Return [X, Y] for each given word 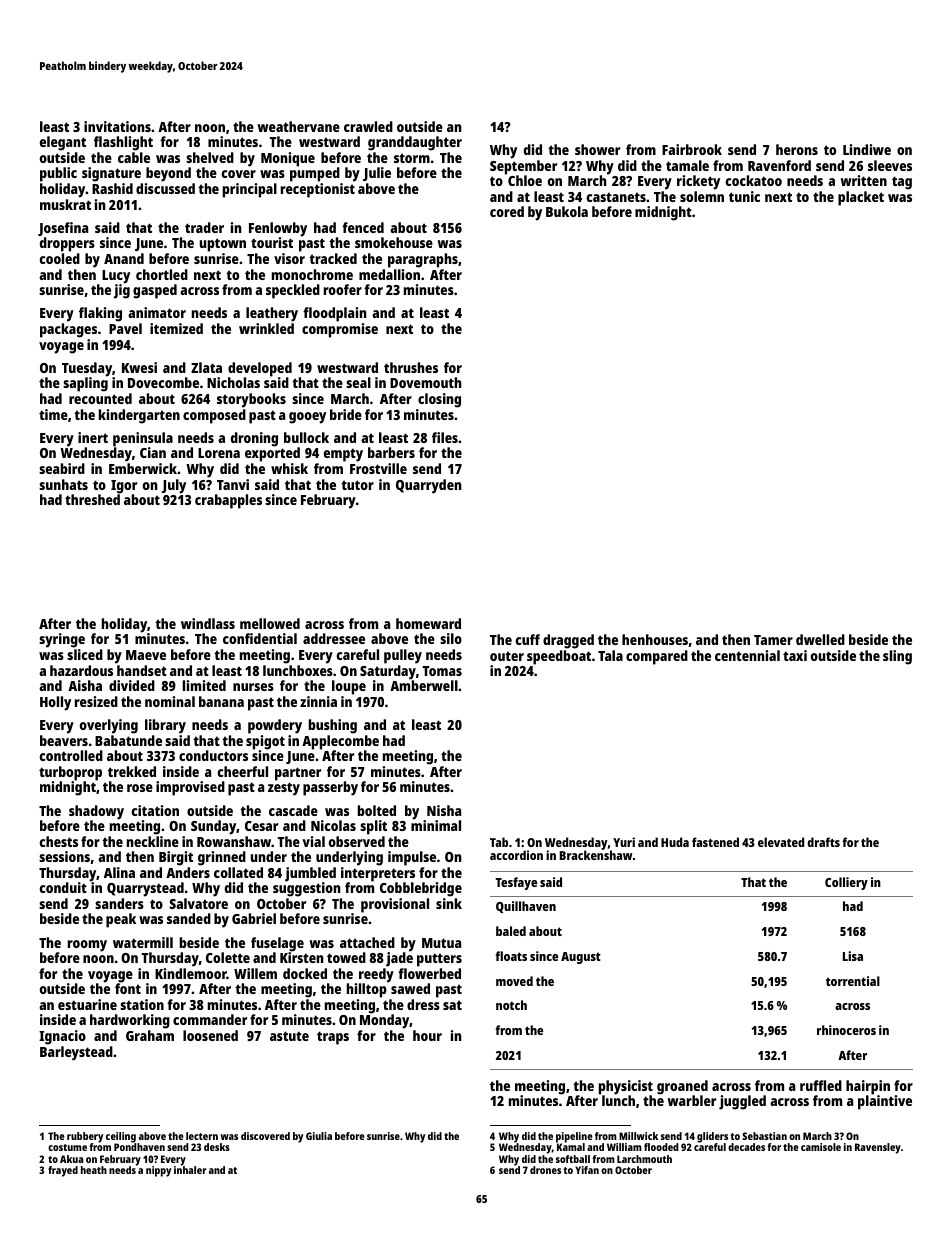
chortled [162, 274]
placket [861, 198]
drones [545, 1170]
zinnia [318, 701]
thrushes [411, 367]
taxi [795, 655]
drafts [823, 842]
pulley [403, 656]
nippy [158, 1171]
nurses [253, 687]
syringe [62, 640]
